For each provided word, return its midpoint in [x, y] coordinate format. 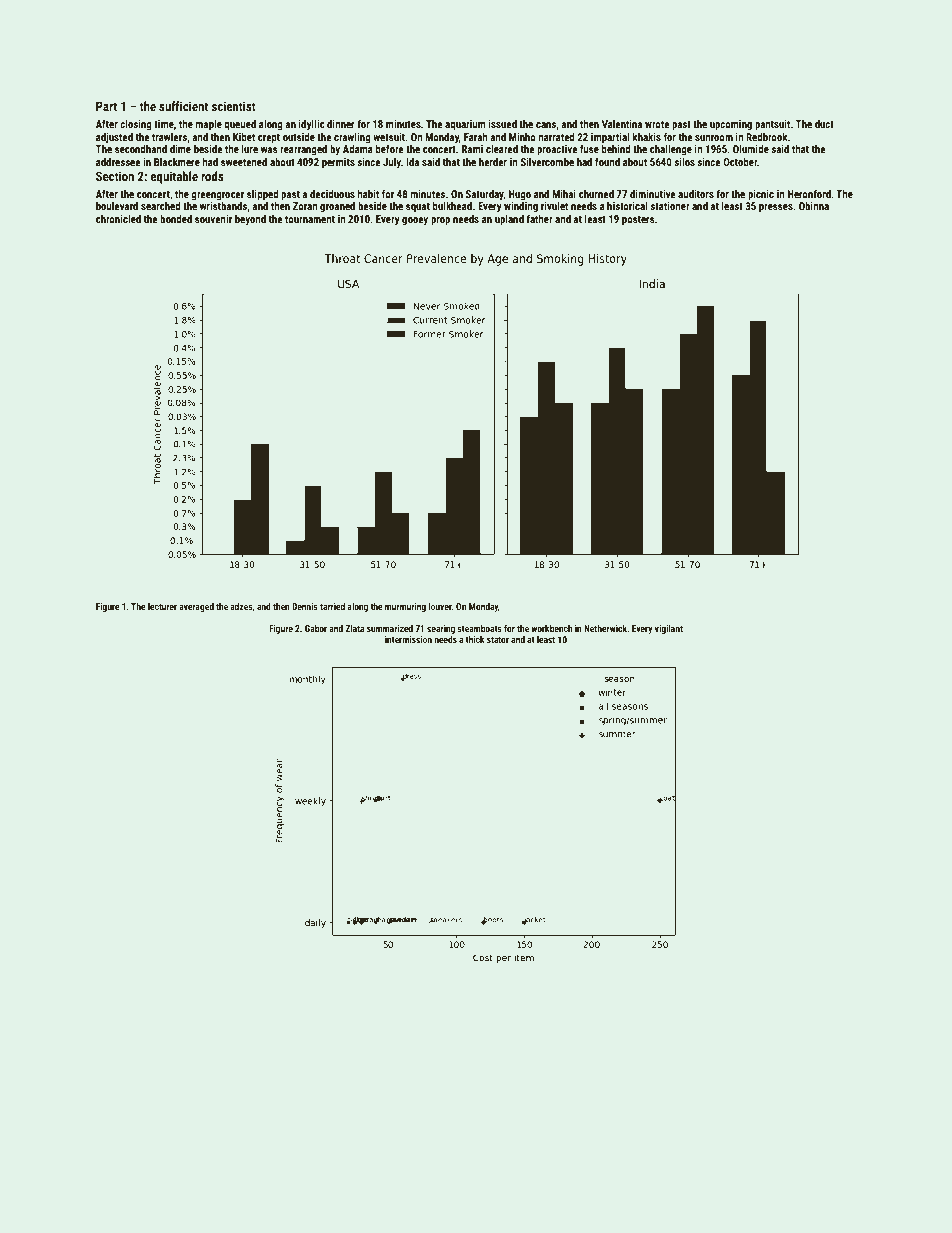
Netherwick [605, 628]
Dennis [305, 606]
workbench [552, 628]
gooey [415, 221]
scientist [233, 106]
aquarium [465, 125]
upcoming [731, 125]
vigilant [669, 629]
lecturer [162, 606]
